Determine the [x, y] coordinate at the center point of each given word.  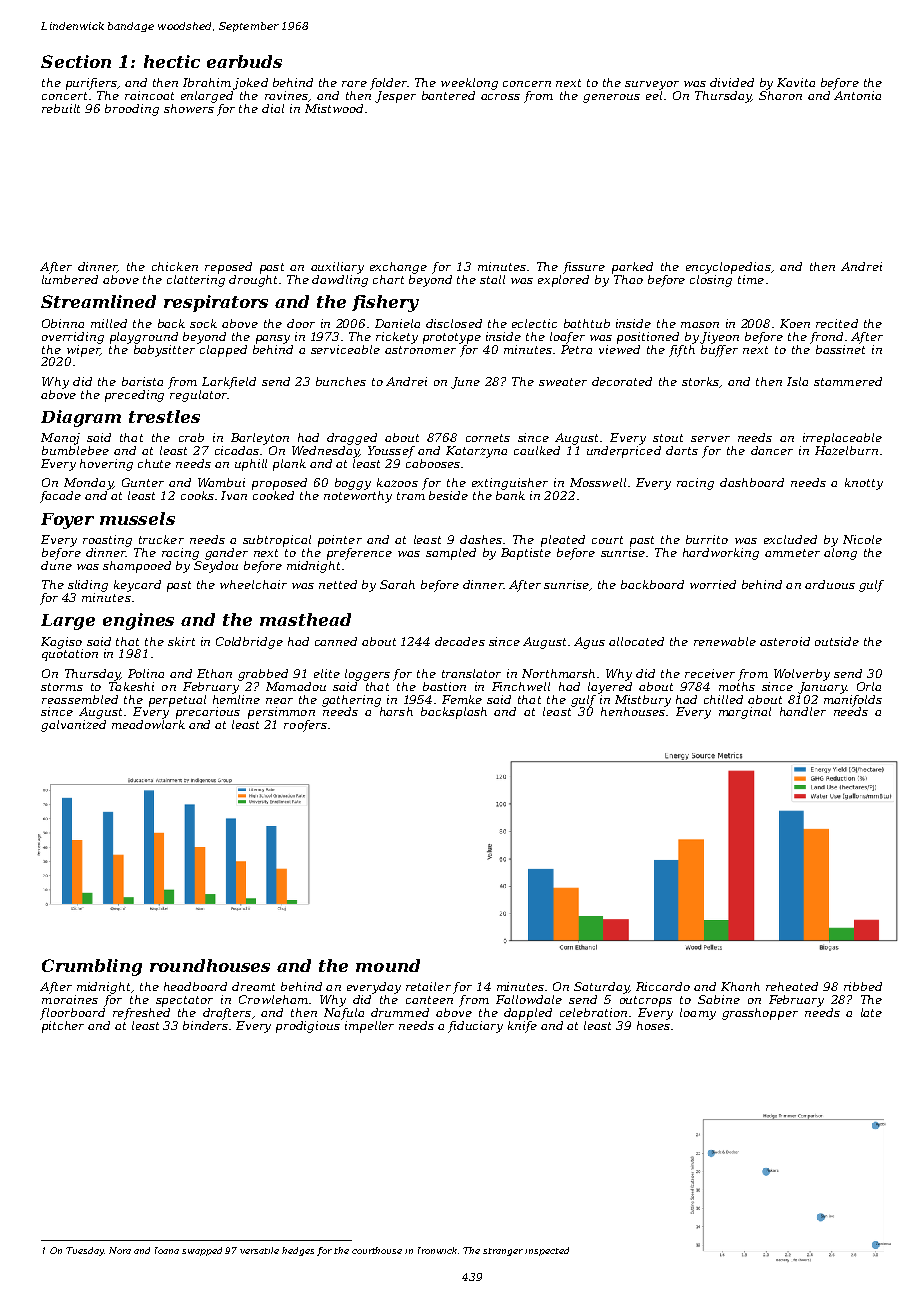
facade [60, 497]
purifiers [91, 84]
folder [388, 84]
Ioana [167, 1250]
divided [732, 82]
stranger [503, 1252]
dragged [352, 439]
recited [837, 323]
